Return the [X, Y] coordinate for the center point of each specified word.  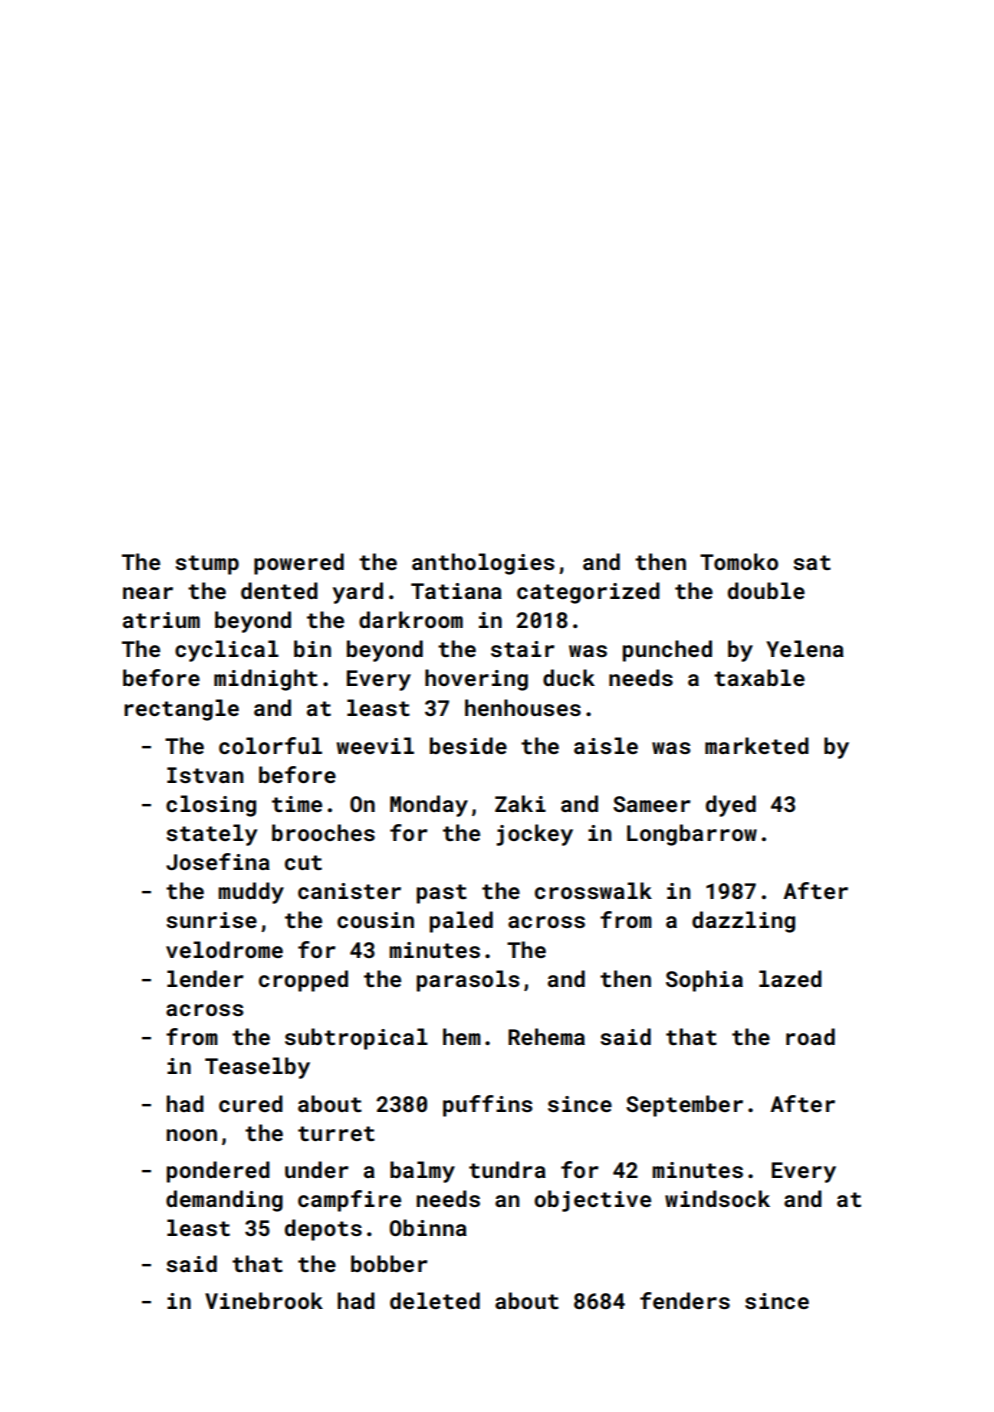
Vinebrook [264, 1300]
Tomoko [739, 561]
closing [211, 806]
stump [207, 565]
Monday [429, 806]
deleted [435, 1300]
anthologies [483, 564]
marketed [757, 745]
